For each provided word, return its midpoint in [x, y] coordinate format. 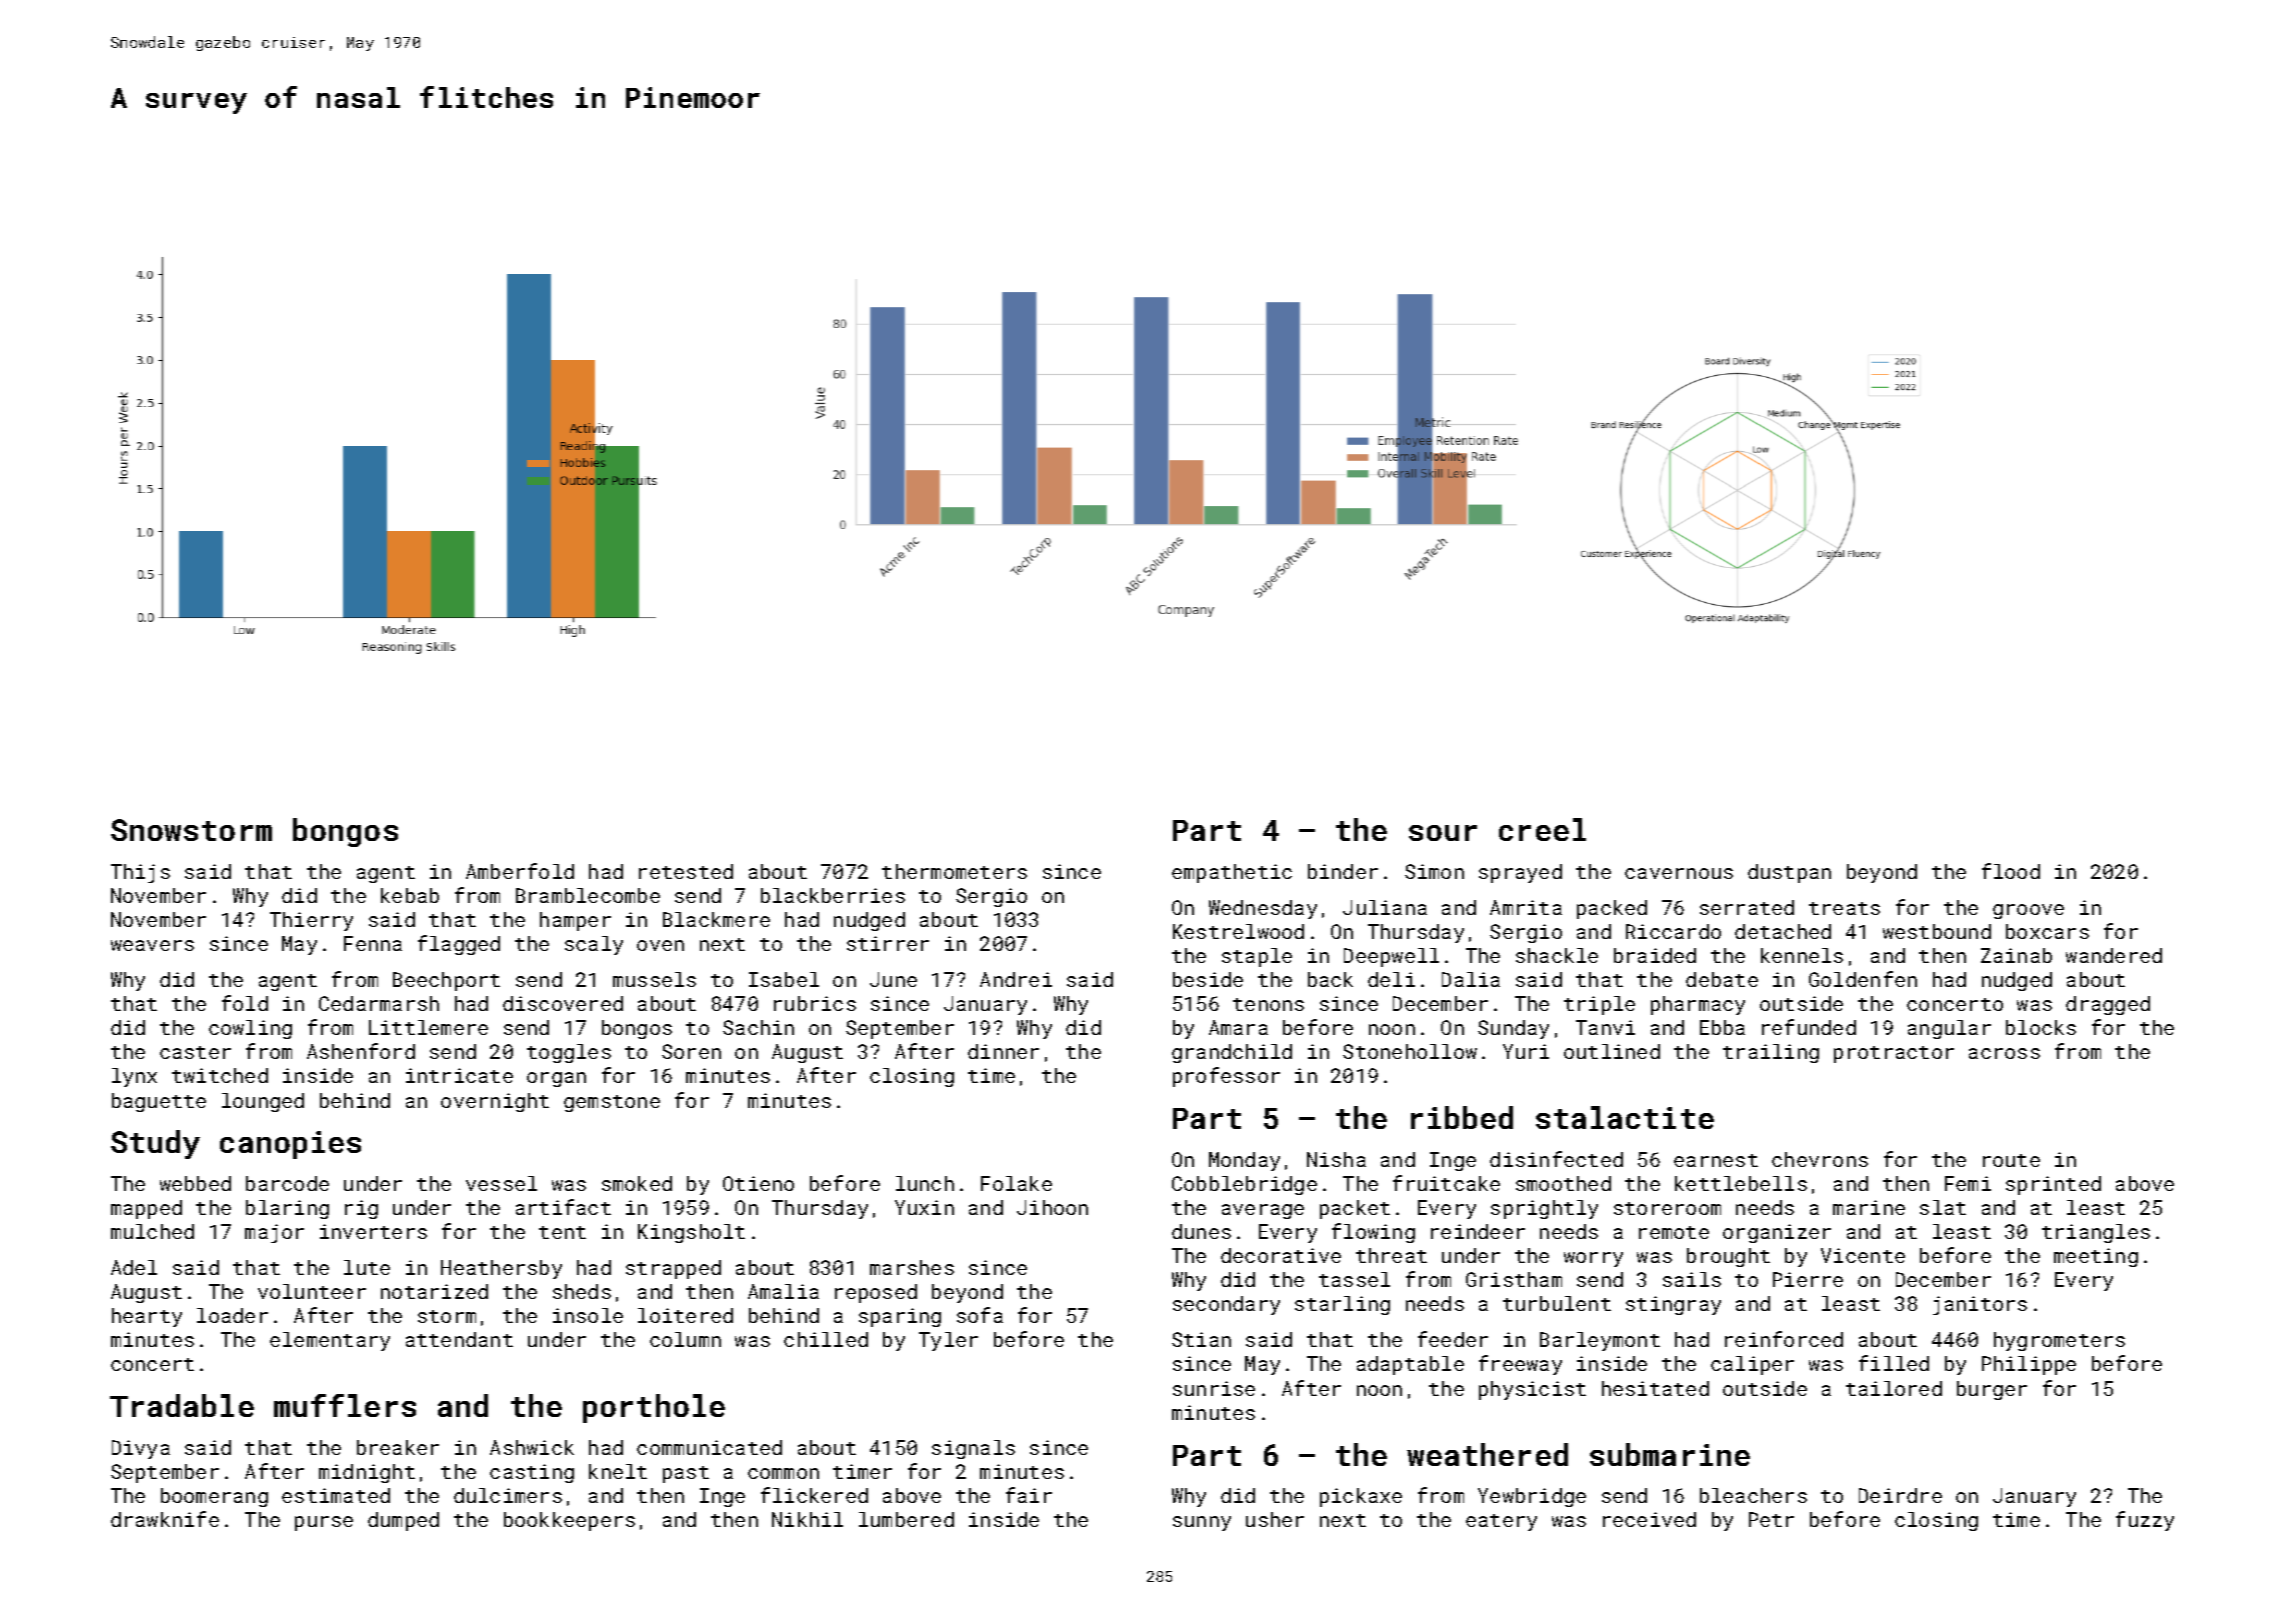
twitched [220, 1075]
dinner [1003, 1051]
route [2011, 1160]
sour [1443, 833]
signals [973, 1449]
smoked [637, 1183]
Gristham [1514, 1279]
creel [1542, 829]
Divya [141, 1449]
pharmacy [1698, 1005]
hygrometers [2059, 1341]
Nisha [1336, 1159]
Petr [1771, 1519]
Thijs [140, 873]
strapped [673, 1269]
